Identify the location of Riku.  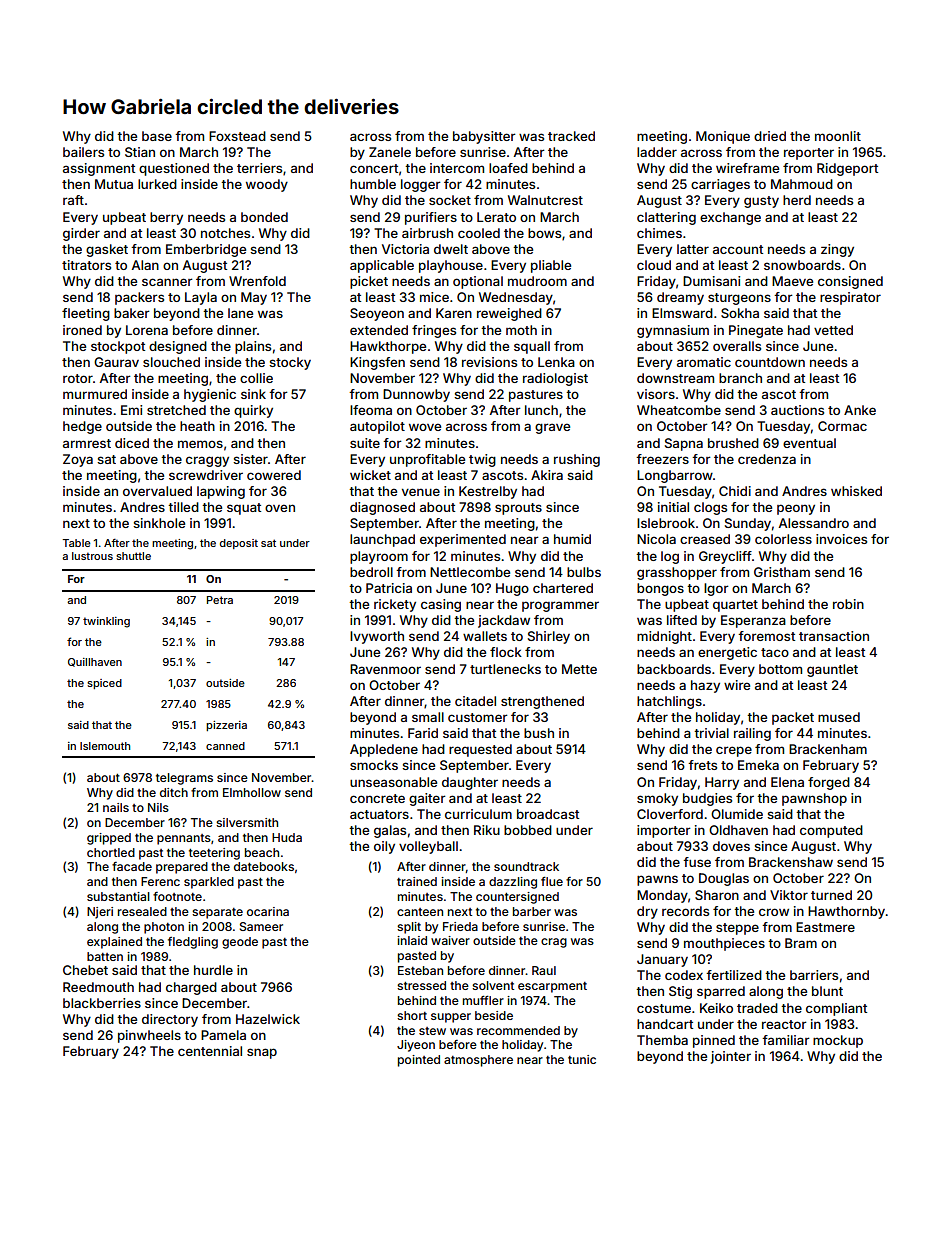
(487, 830).
